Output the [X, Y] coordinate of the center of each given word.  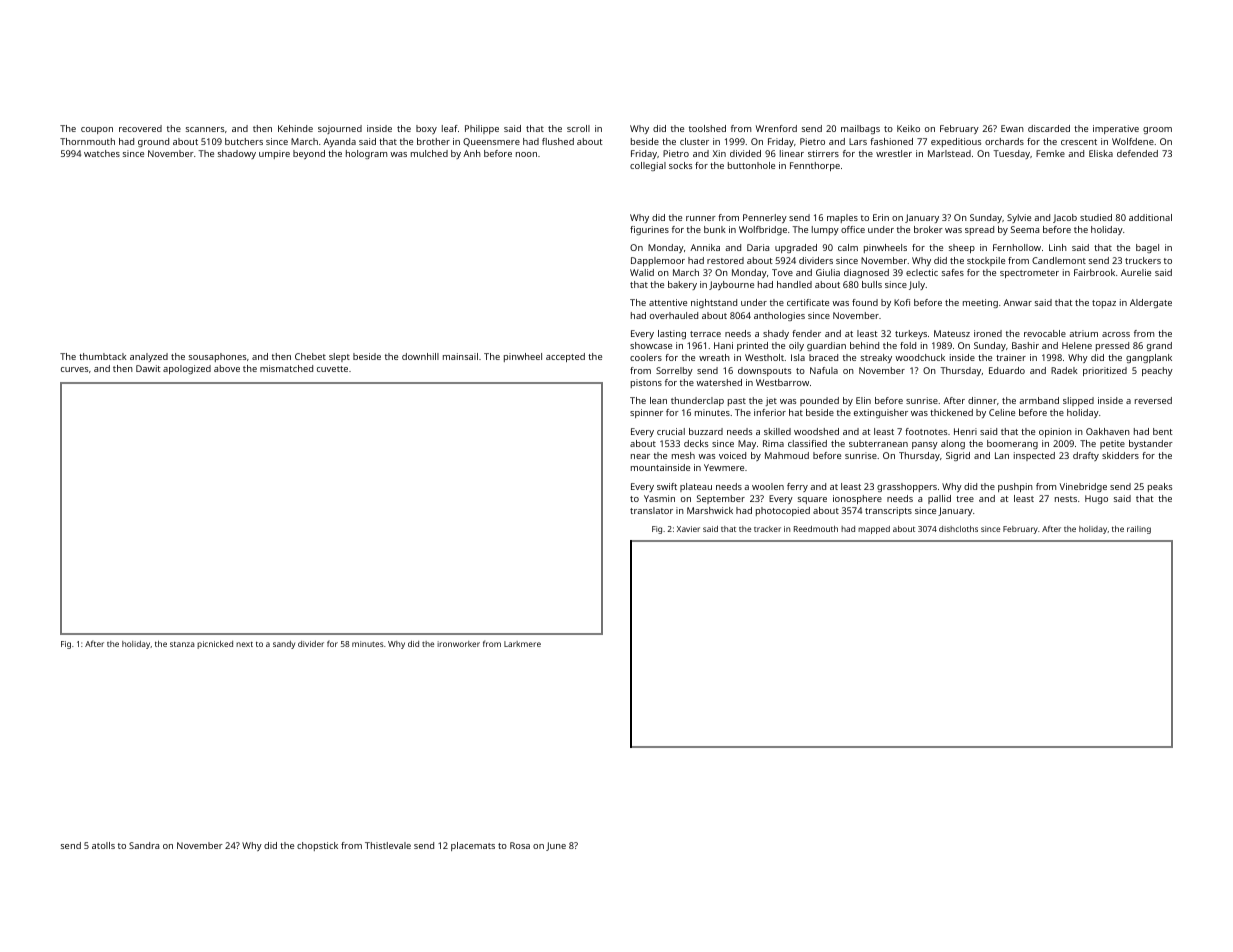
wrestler [894, 153]
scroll [578, 128]
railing [1139, 530]
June [556, 846]
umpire [274, 154]
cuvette [332, 369]
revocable [1045, 333]
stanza [182, 644]
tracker [767, 529]
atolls [103, 845]
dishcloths [958, 529]
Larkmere [522, 644]
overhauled [674, 315]
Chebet [310, 356]
